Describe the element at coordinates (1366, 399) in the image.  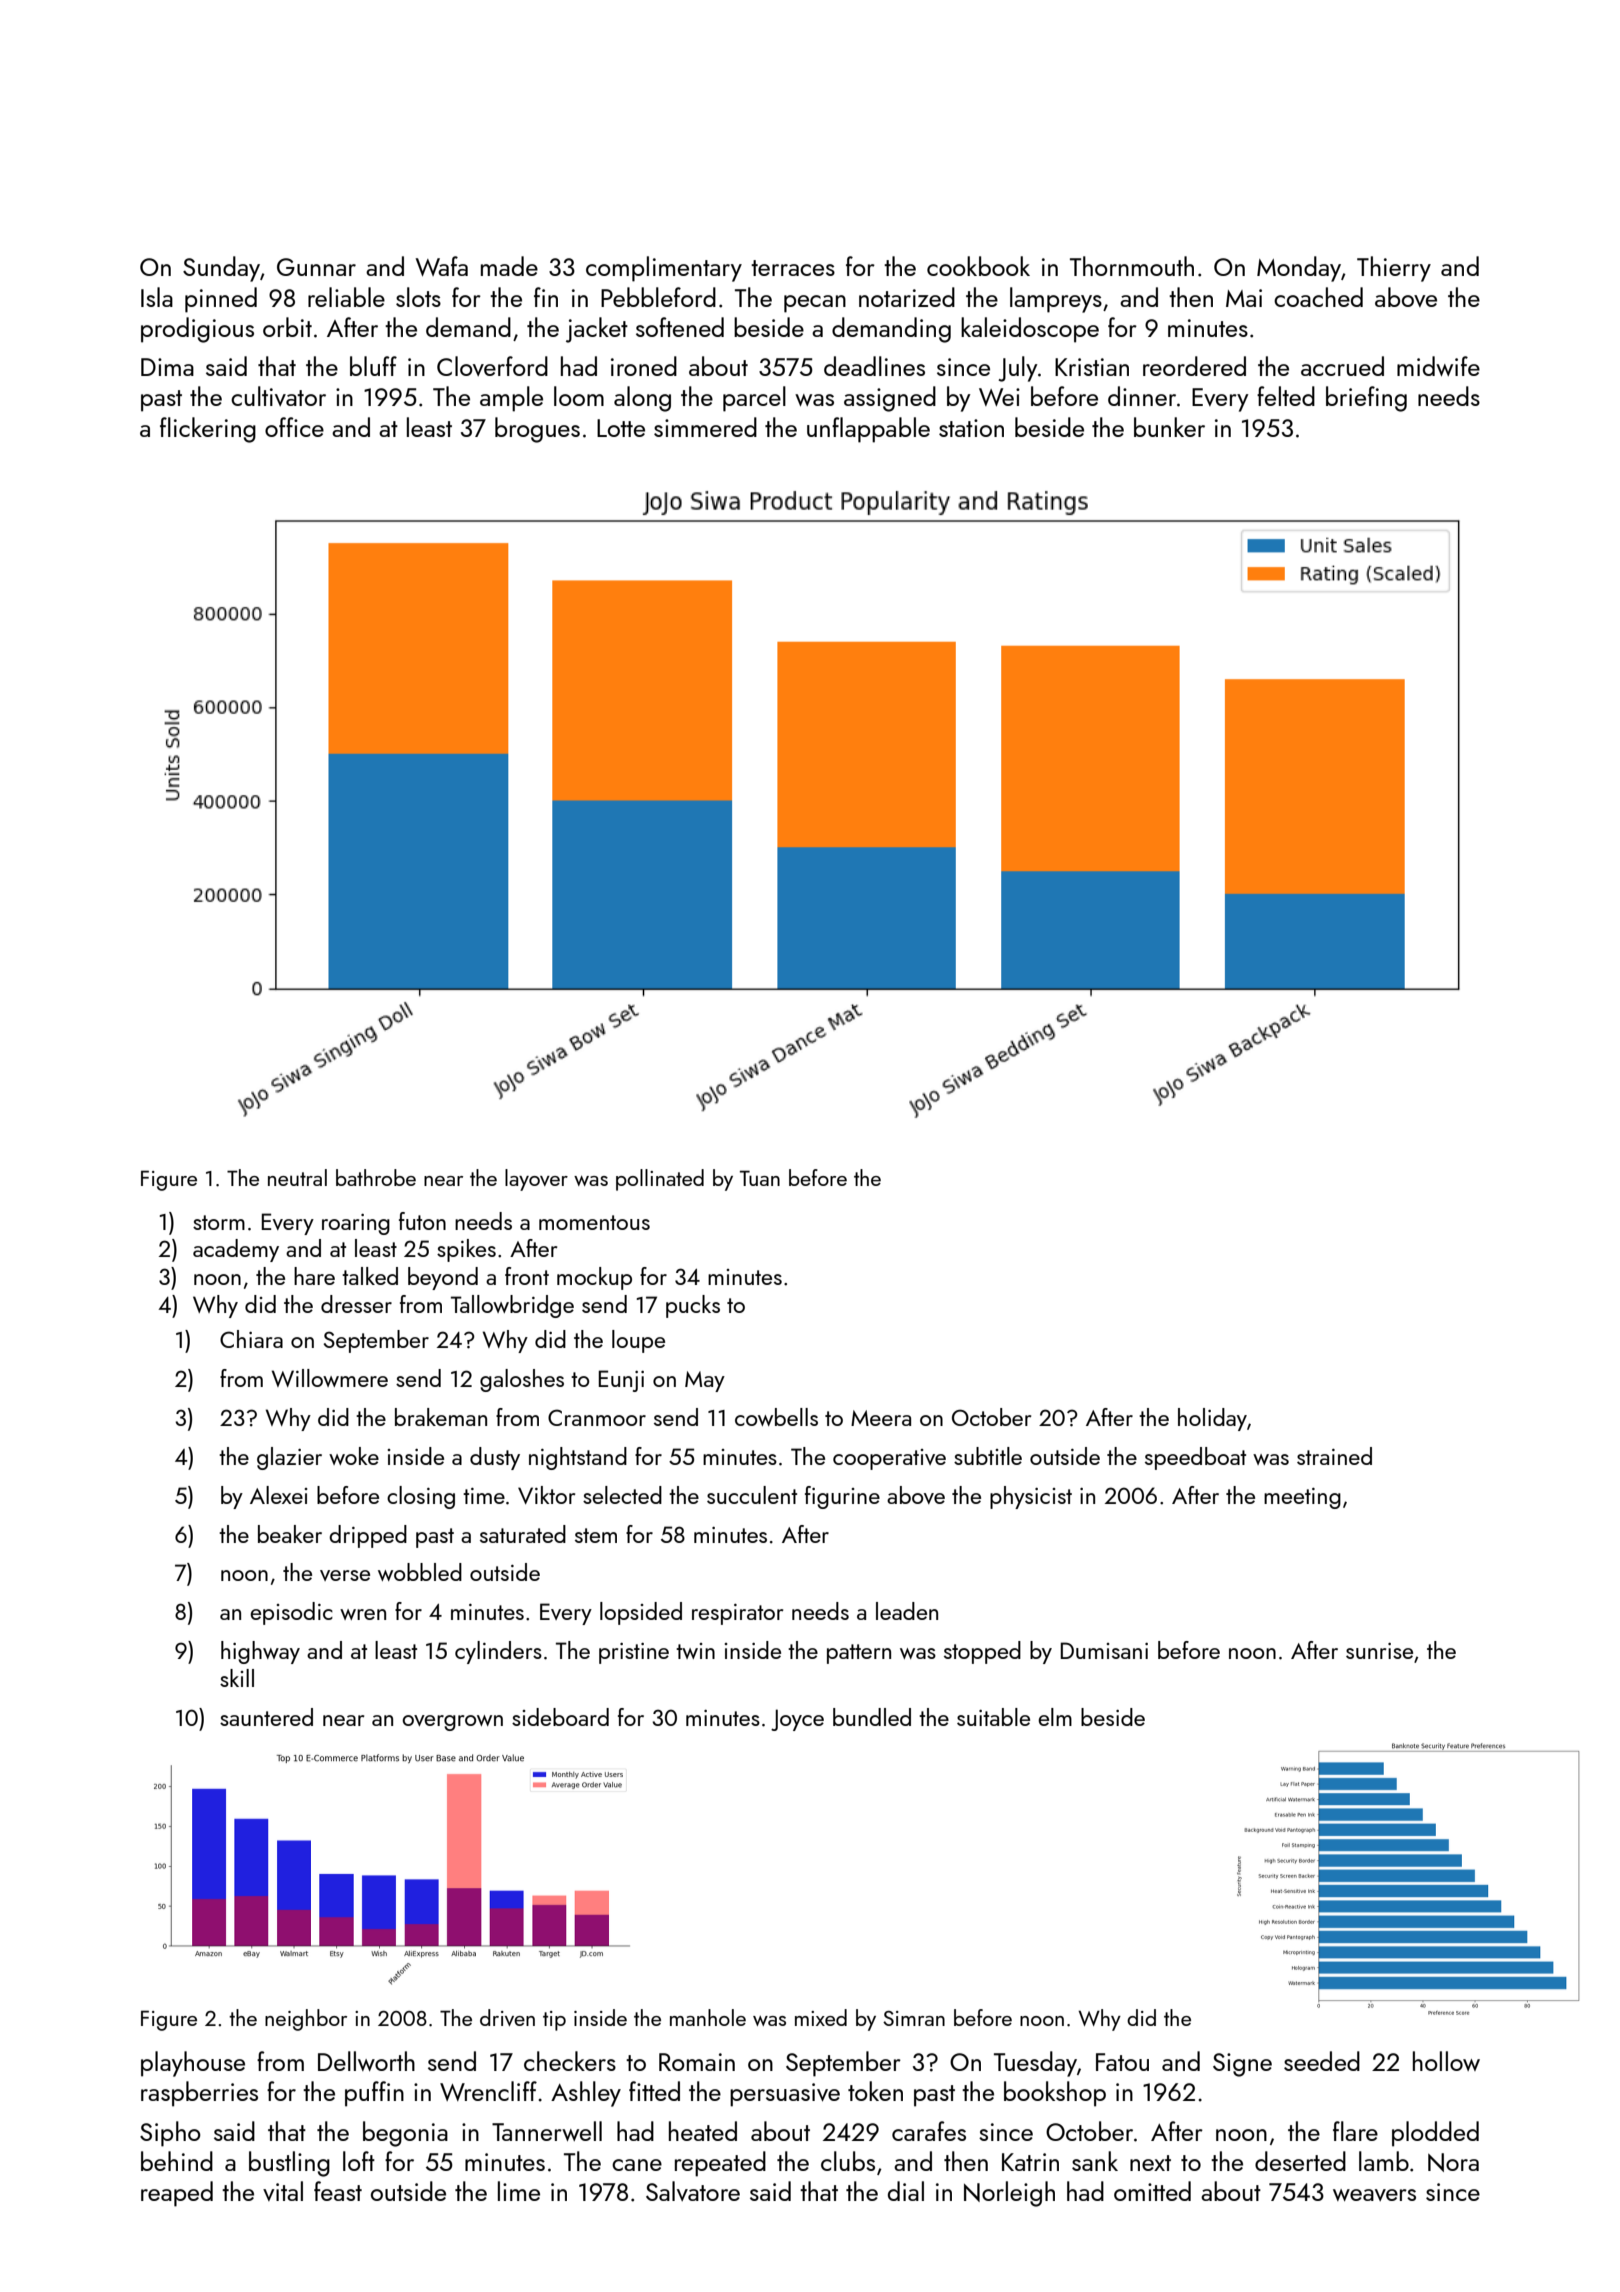
I see `briefing` at that location.
